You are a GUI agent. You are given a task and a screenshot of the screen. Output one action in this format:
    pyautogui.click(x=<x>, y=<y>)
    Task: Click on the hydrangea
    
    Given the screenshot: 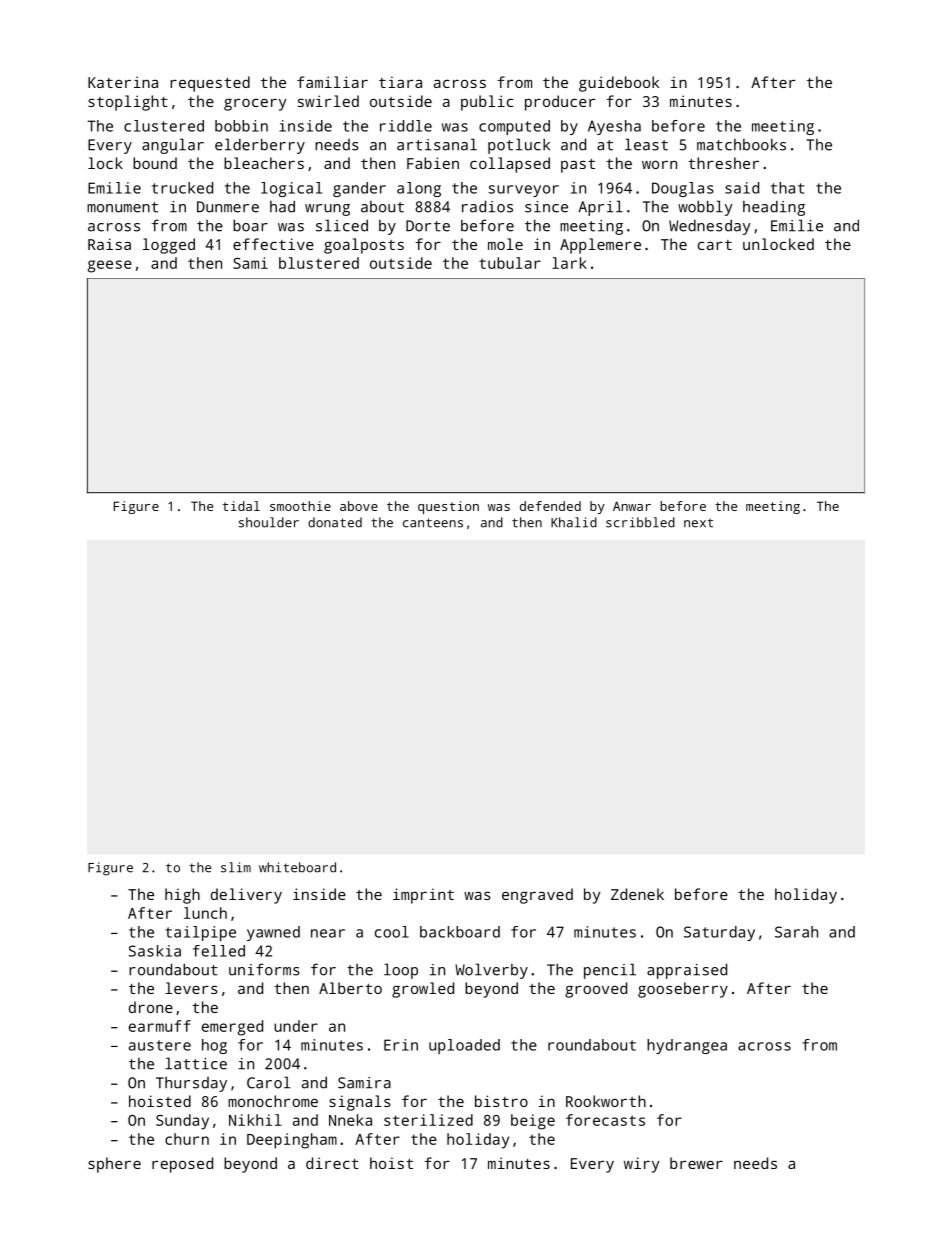 What is the action you would take?
    pyautogui.click(x=687, y=1046)
